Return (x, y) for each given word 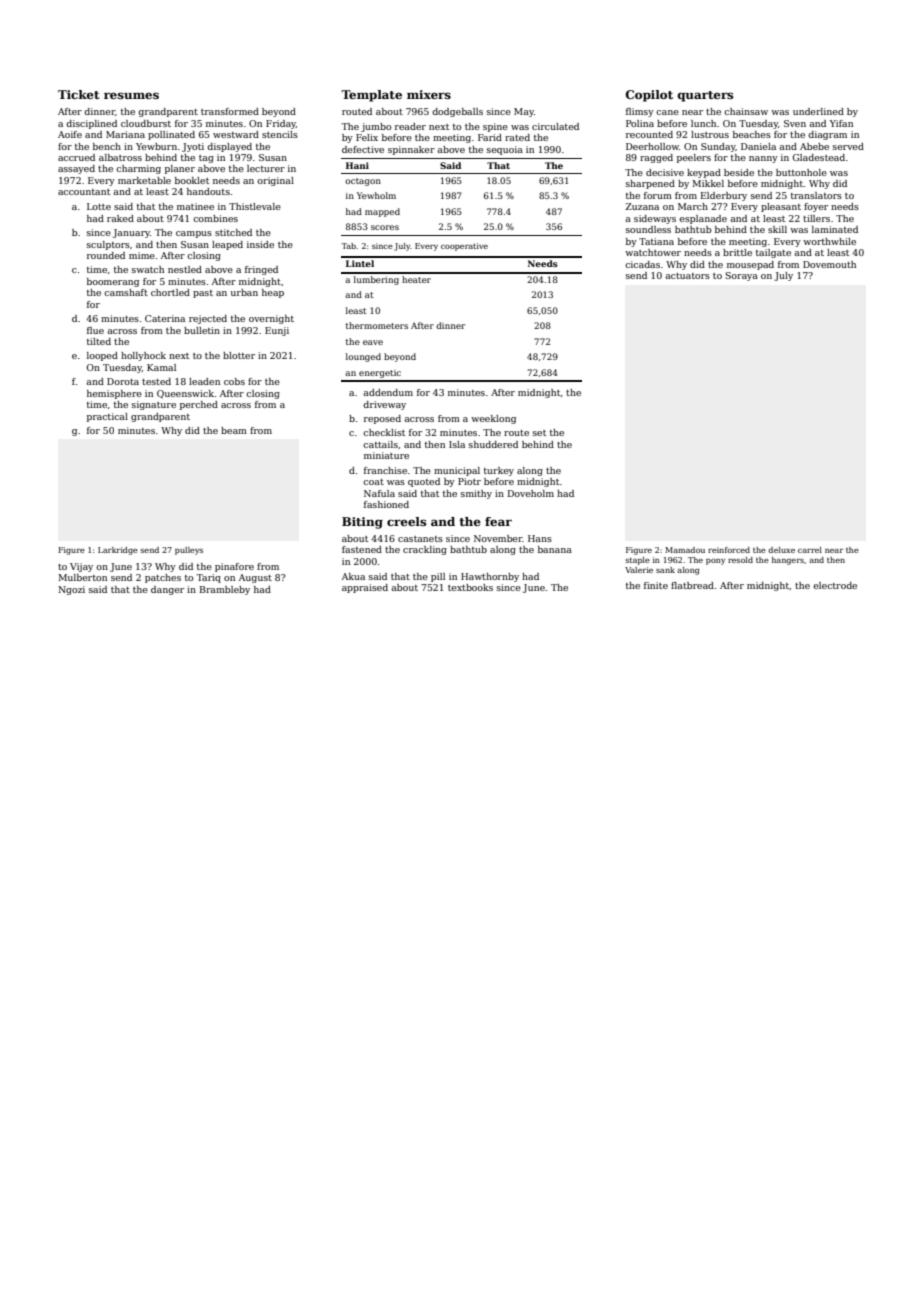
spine (495, 127)
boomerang (113, 282)
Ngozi (71, 590)
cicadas (642, 264)
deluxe (781, 550)
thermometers (377, 325)
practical (107, 417)
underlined (818, 111)
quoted (424, 482)
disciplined (91, 124)
